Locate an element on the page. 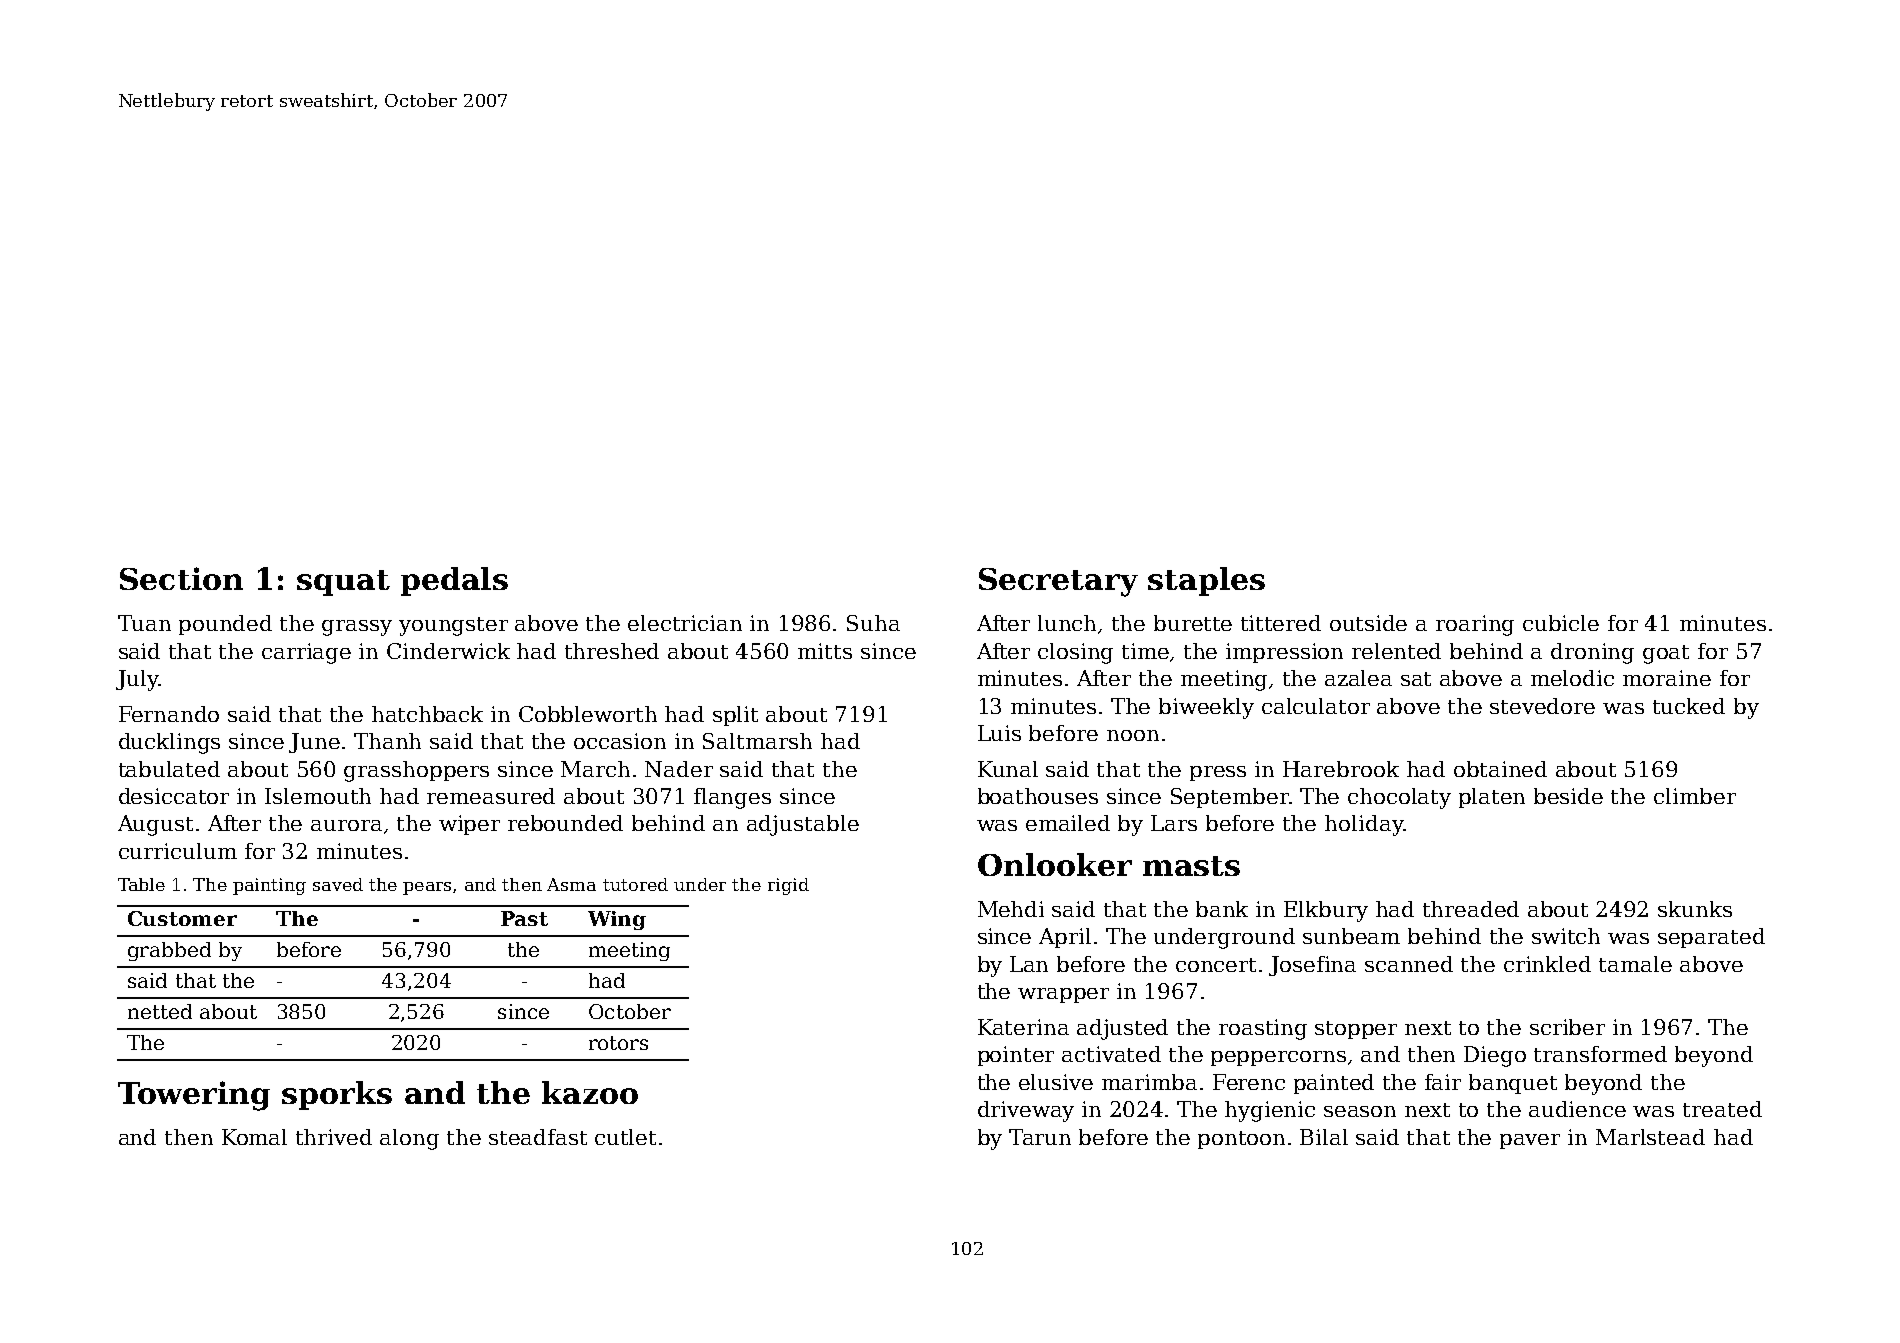 The image size is (1900, 1343). staples is located at coordinates (1206, 581).
